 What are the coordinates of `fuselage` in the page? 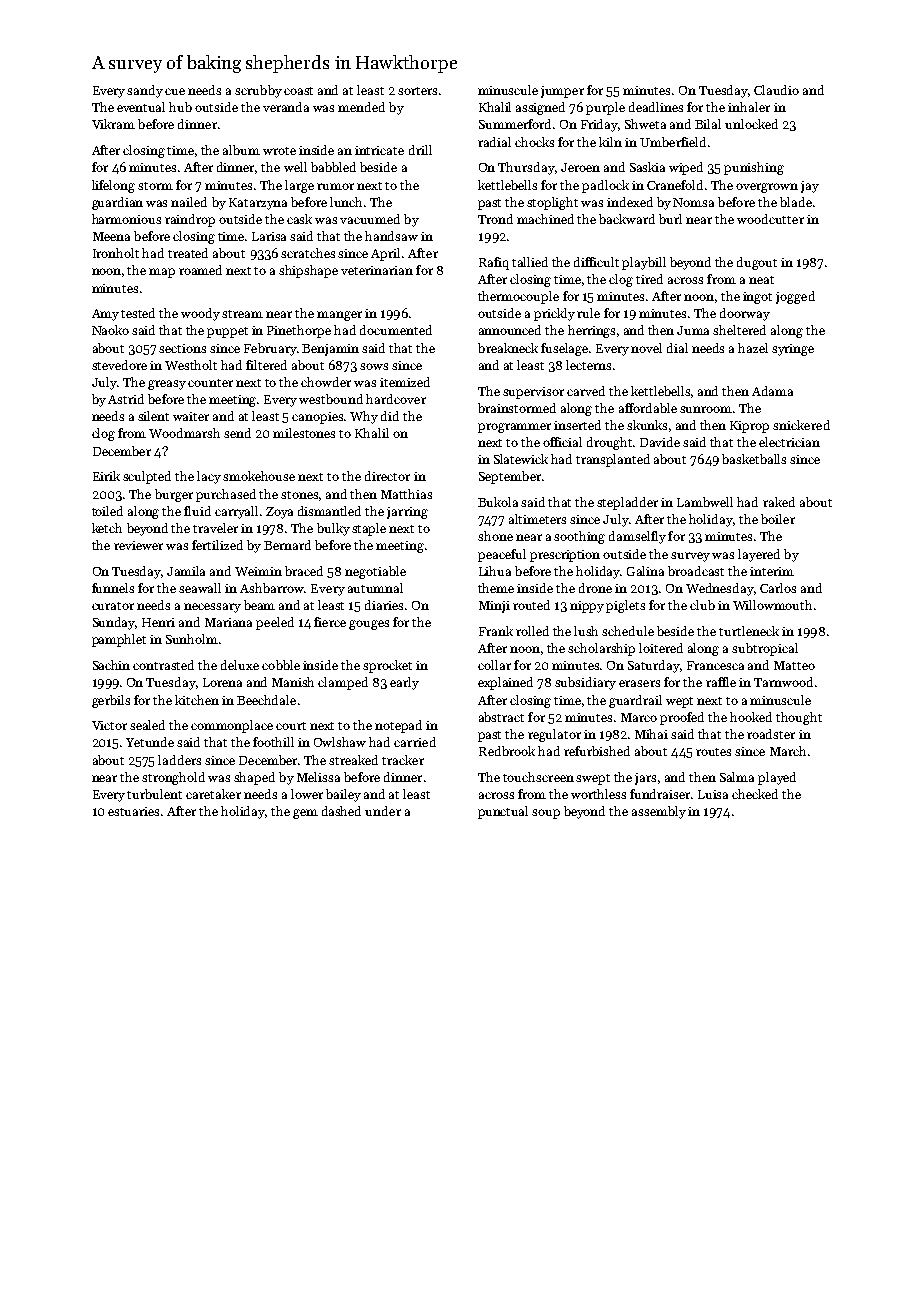 It's located at (564, 349).
